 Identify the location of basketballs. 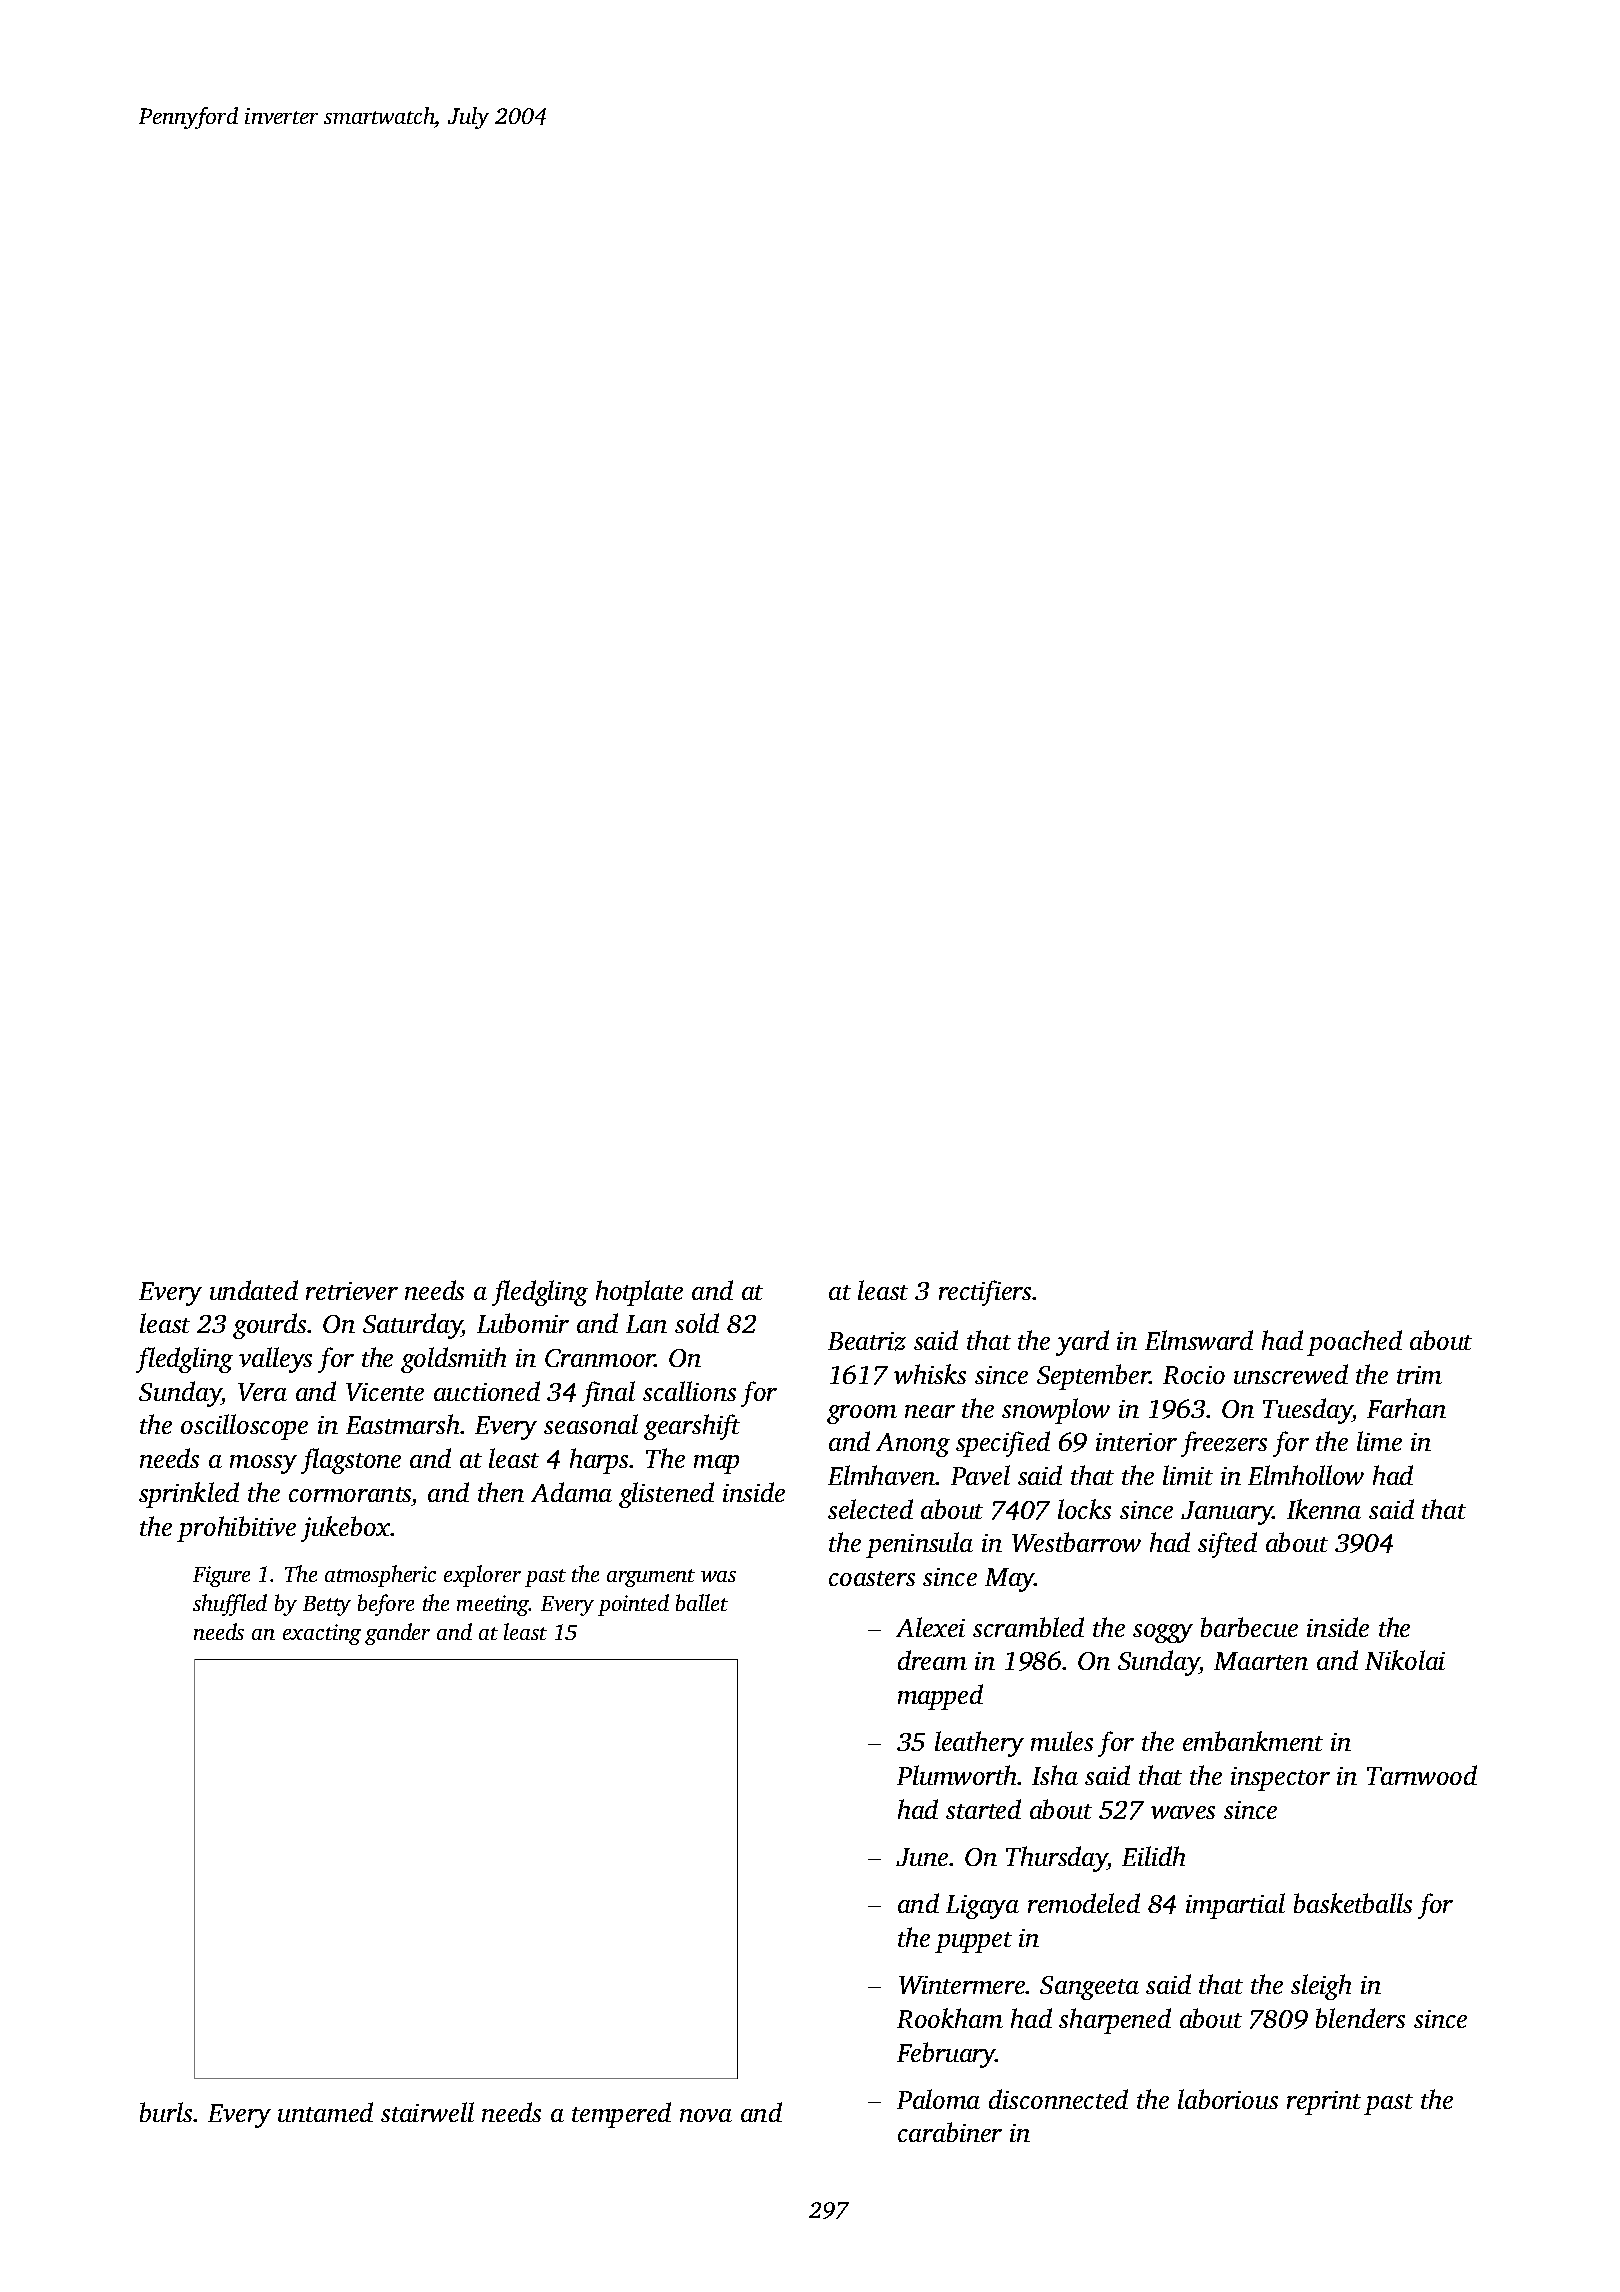
(1353, 1903).
